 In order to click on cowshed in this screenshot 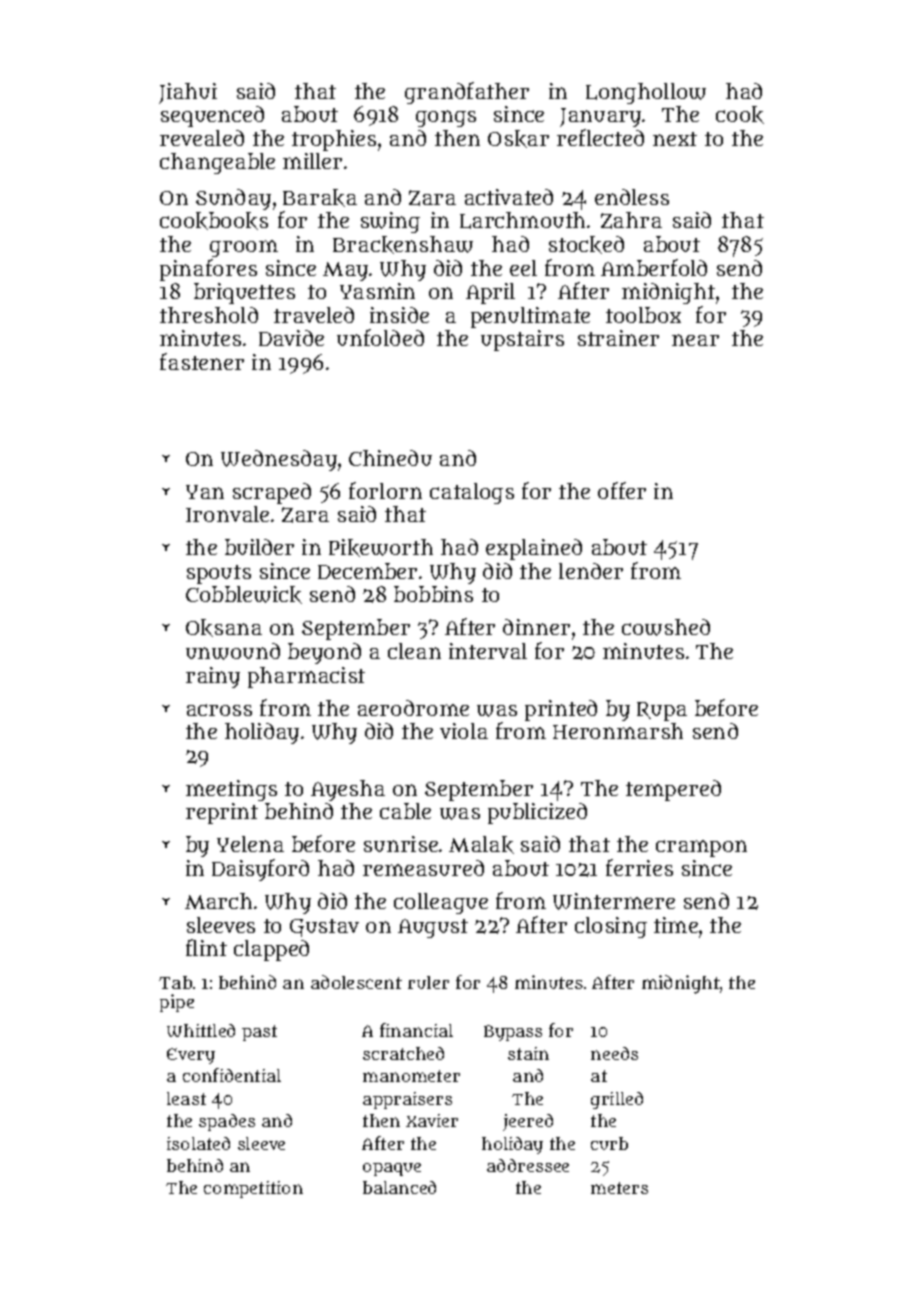, I will do `click(666, 627)`.
